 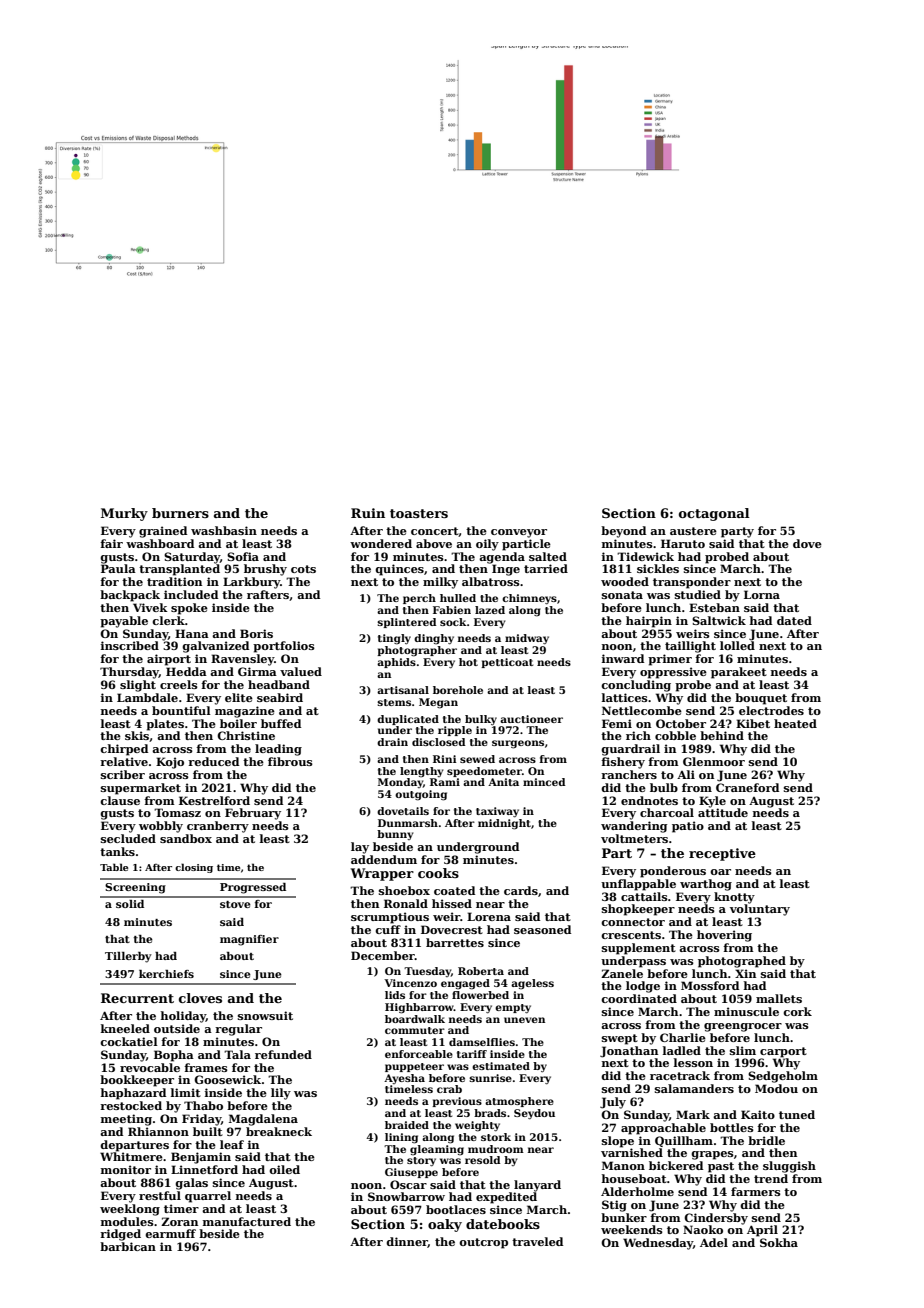 What do you see at coordinates (180, 513) in the document?
I see `burners` at bounding box center [180, 513].
